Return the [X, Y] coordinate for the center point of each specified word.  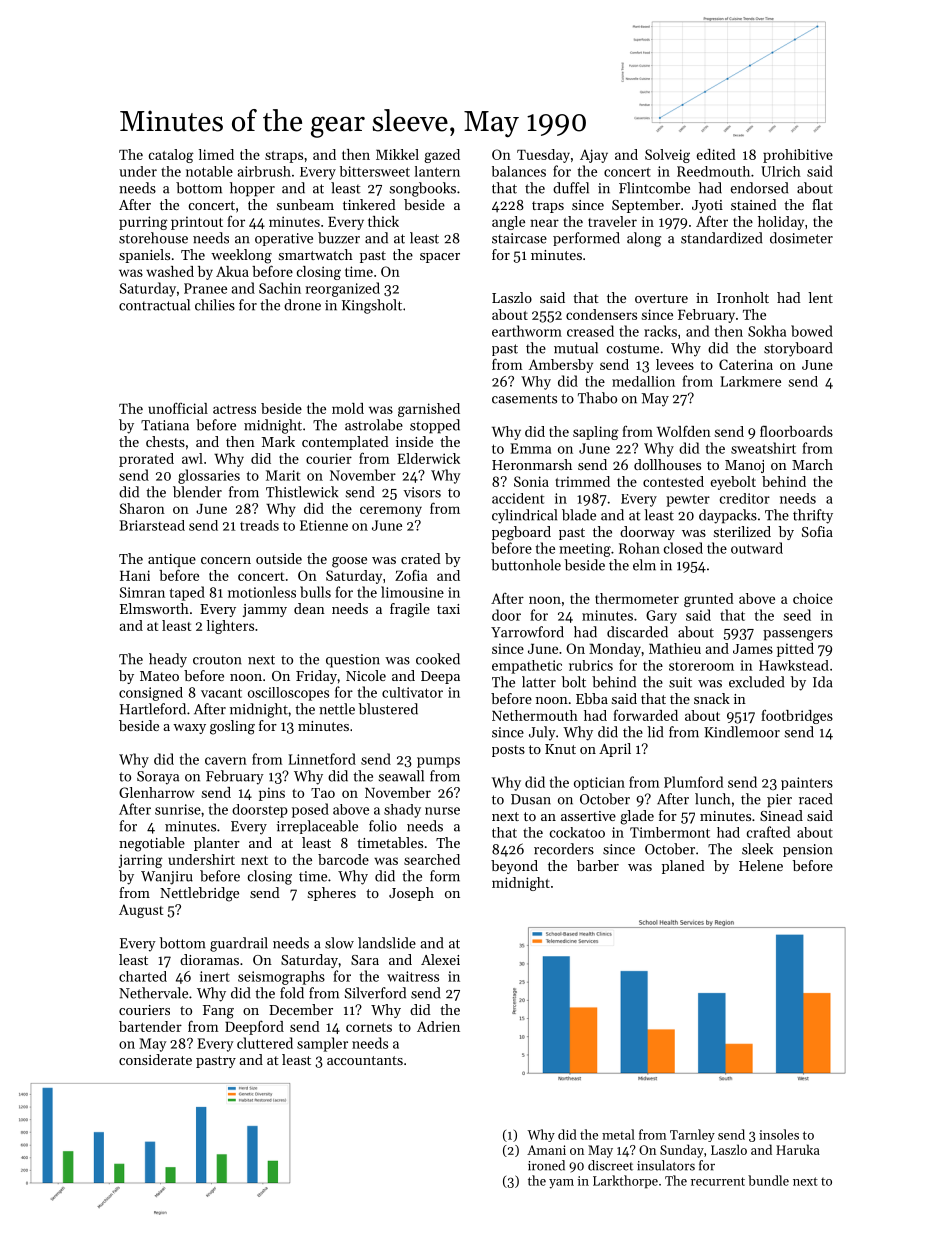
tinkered [369, 204]
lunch [712, 799]
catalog [171, 156]
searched [432, 859]
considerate [155, 1059]
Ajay [594, 156]
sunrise [178, 809]
